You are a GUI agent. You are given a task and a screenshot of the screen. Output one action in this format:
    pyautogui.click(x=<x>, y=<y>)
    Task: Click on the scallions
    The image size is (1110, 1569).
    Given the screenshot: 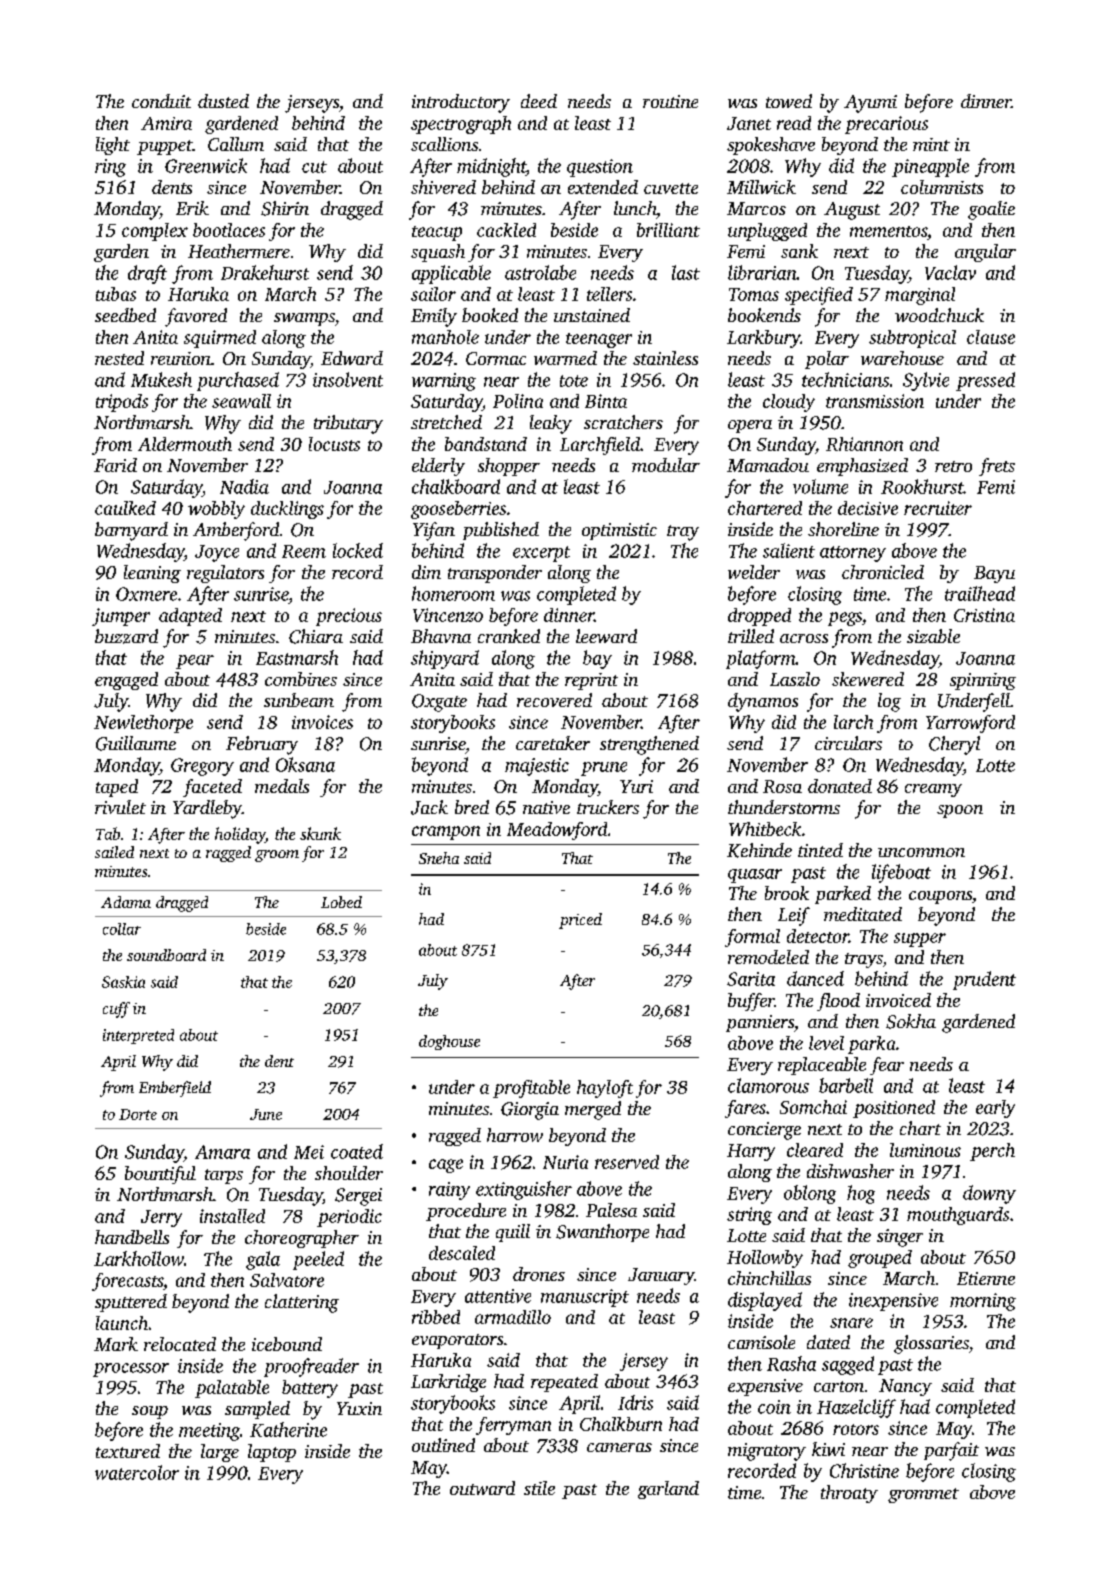 What is the action you would take?
    pyautogui.click(x=444, y=144)
